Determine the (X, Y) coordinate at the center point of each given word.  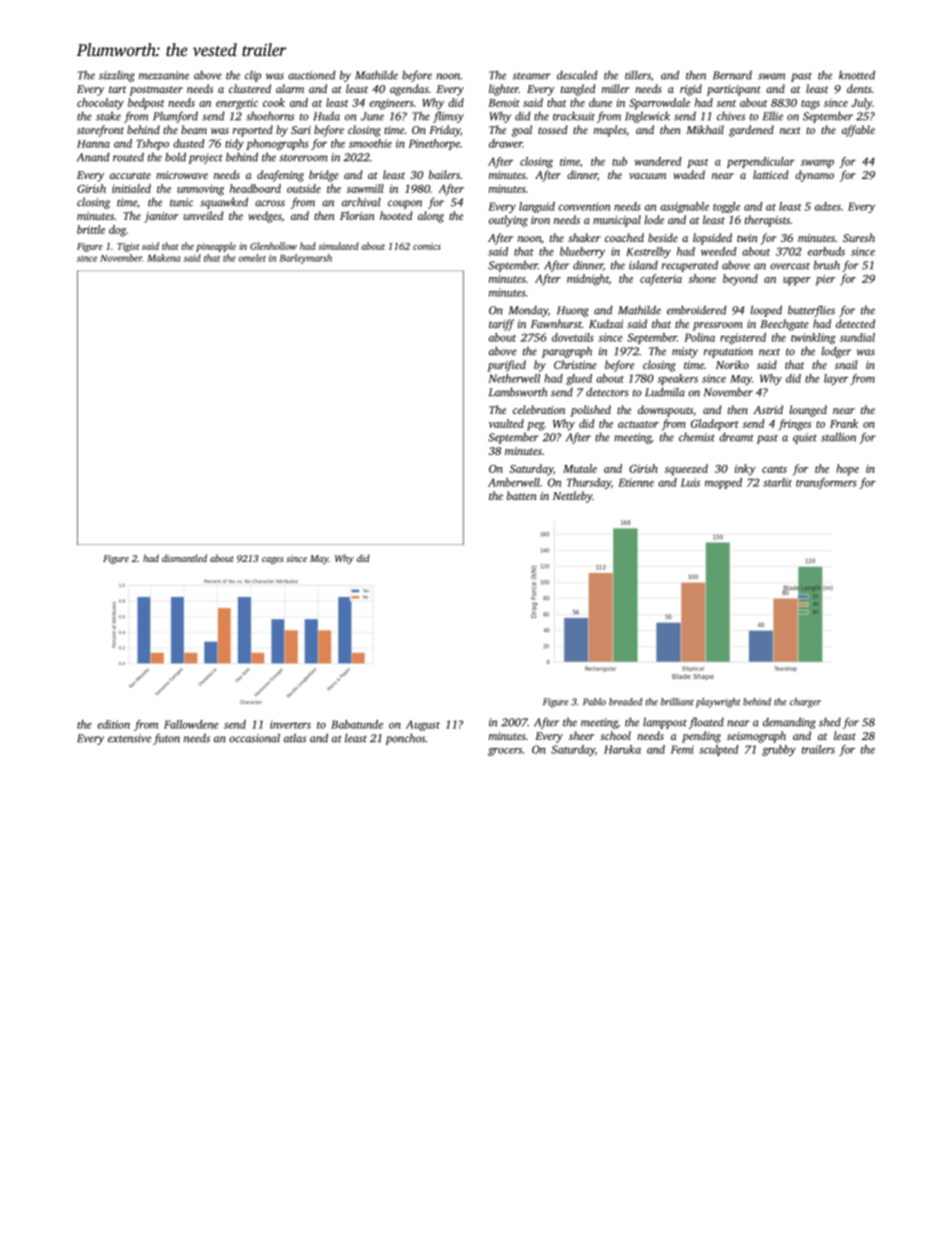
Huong (573, 311)
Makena (164, 258)
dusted (189, 143)
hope (847, 470)
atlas (295, 738)
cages (273, 560)
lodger (836, 352)
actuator (638, 424)
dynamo (814, 176)
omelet (252, 258)
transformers (826, 483)
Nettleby (573, 497)
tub (619, 161)
